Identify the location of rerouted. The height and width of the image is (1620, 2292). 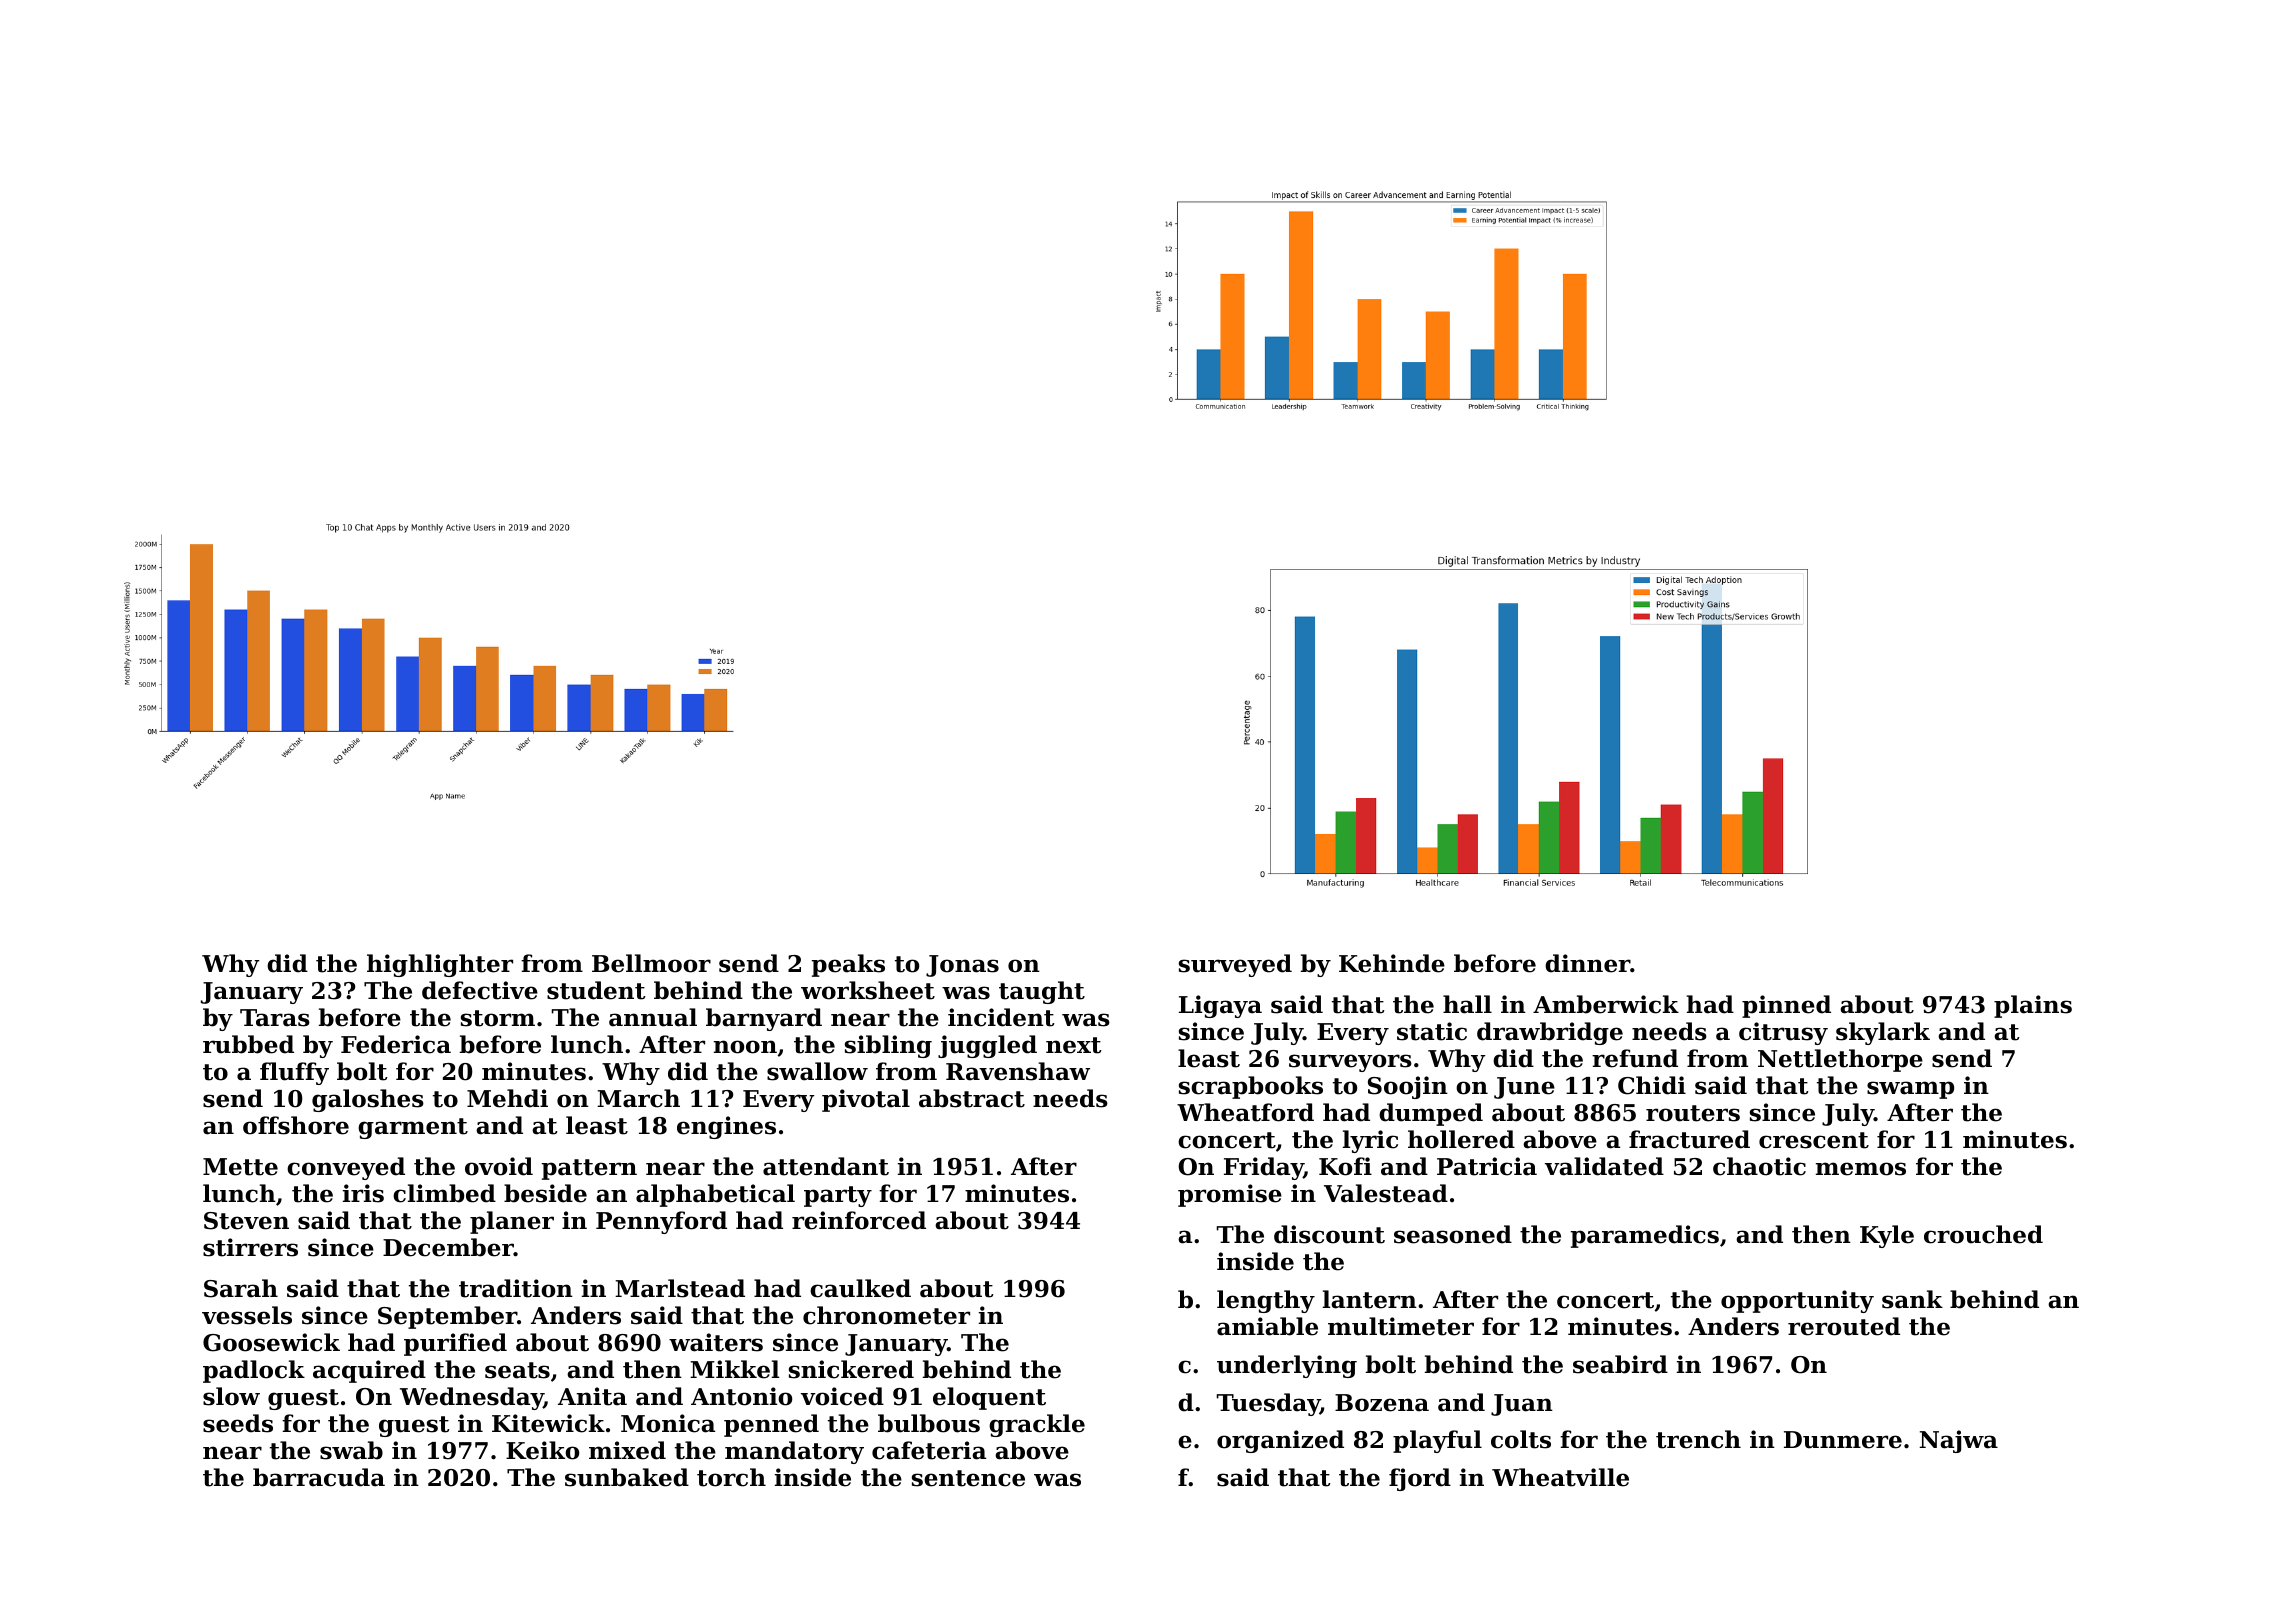
(1844, 1326).
